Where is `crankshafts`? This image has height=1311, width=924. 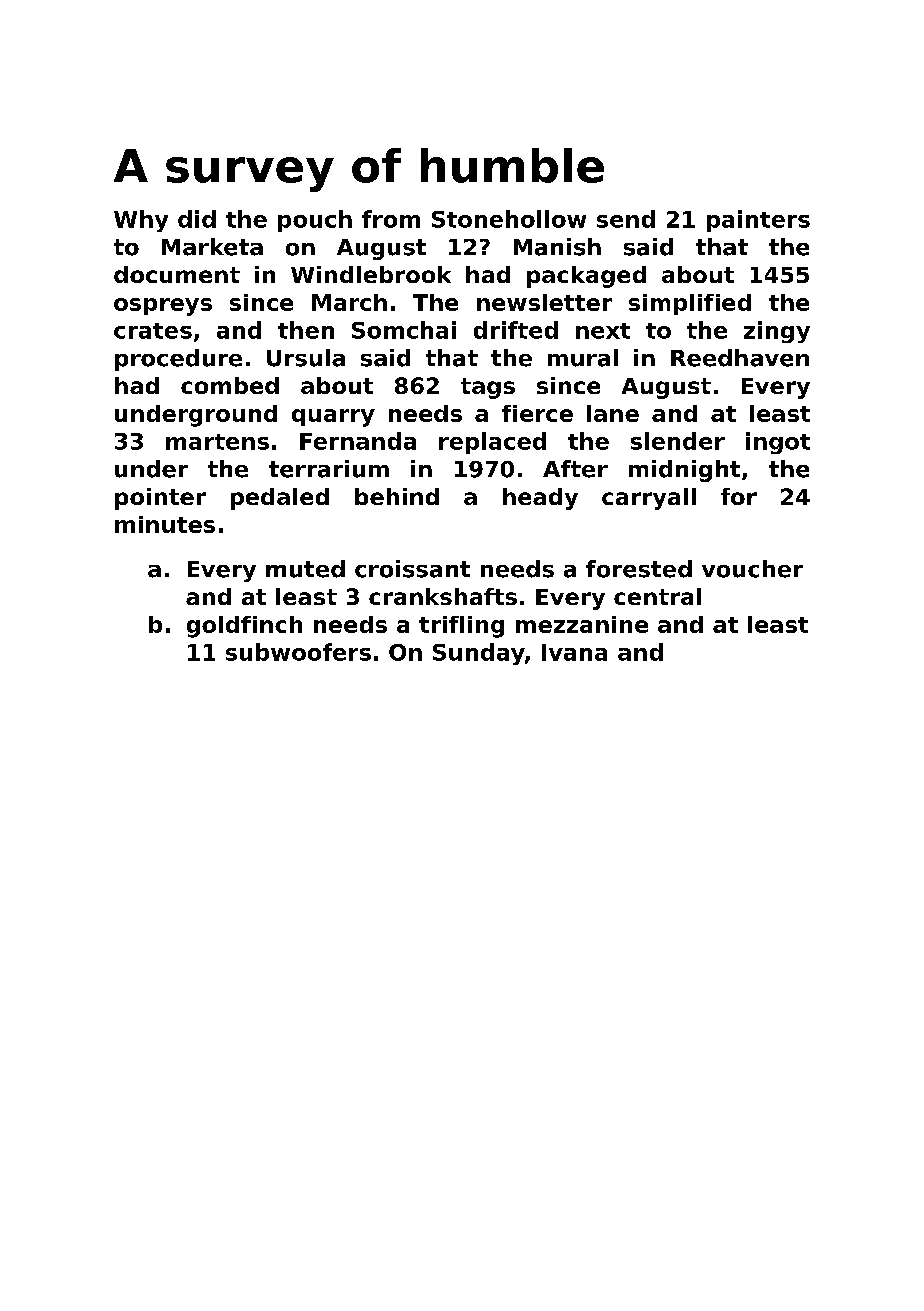 crankshafts is located at coordinates (443, 596).
